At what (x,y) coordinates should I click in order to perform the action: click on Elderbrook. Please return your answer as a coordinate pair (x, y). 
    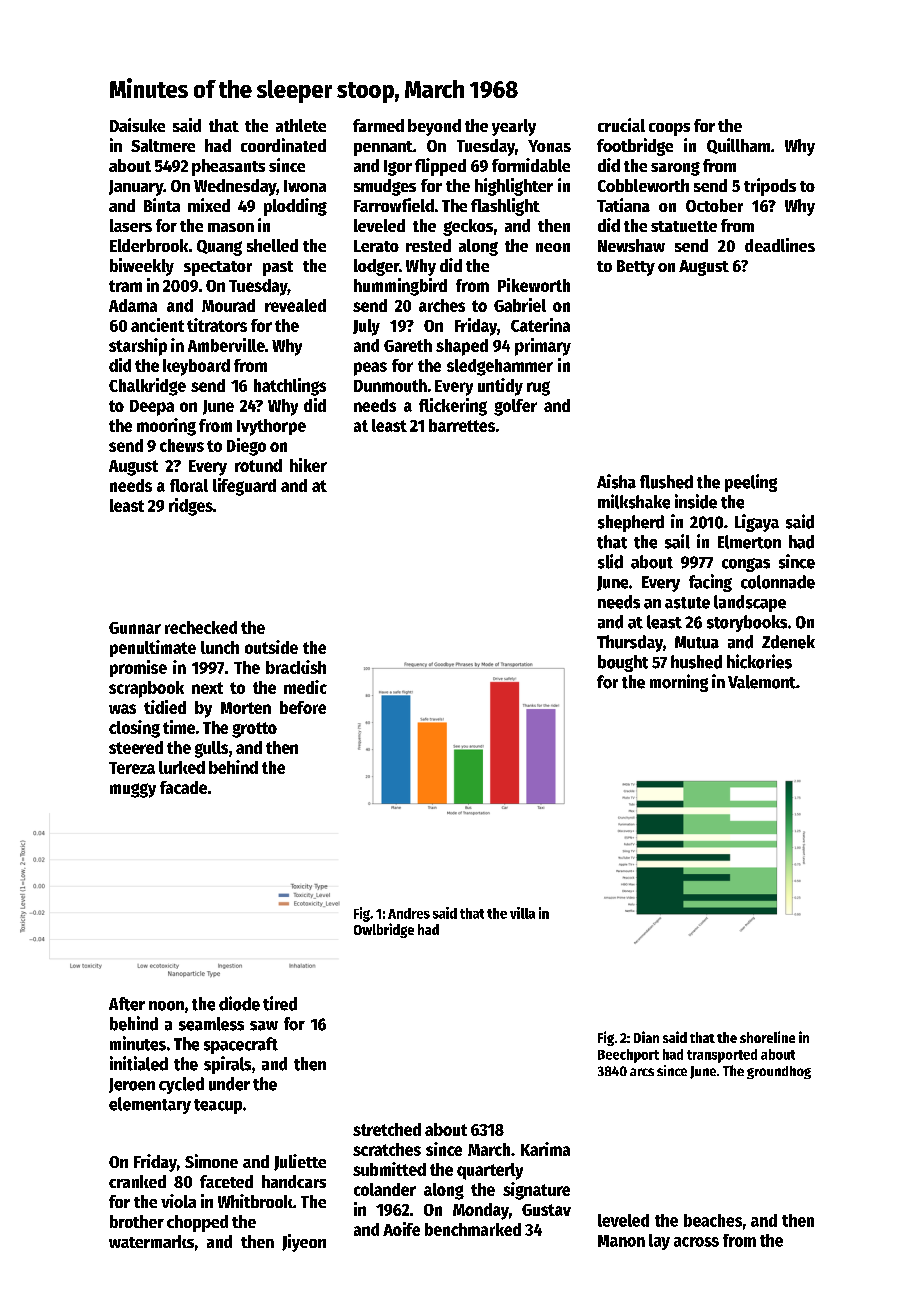
    Looking at the image, I should click on (149, 245).
